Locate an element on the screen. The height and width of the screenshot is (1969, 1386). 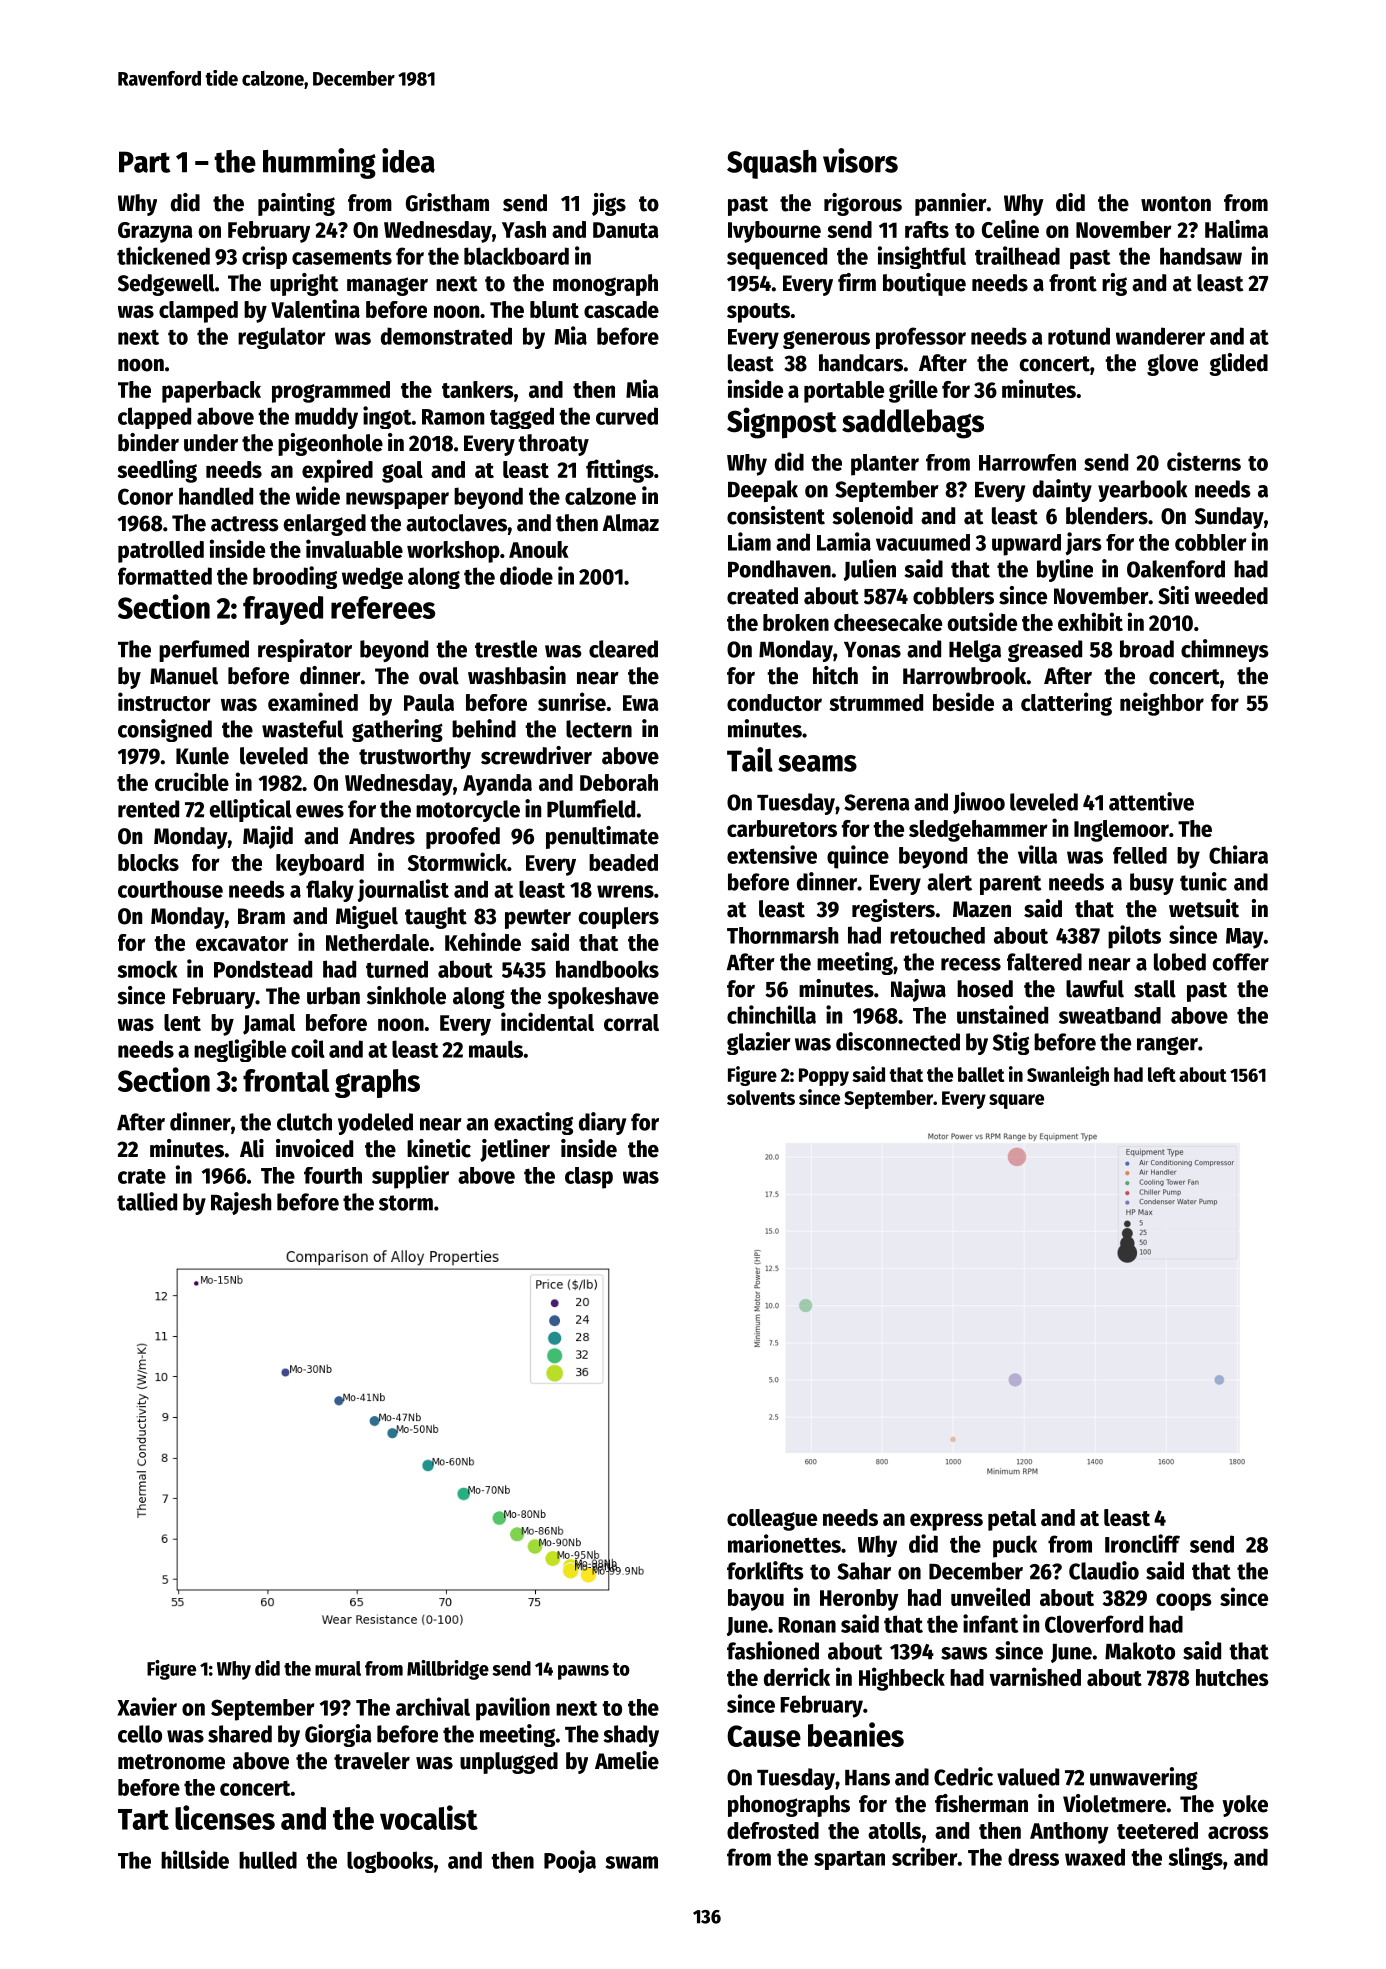
hillside is located at coordinates (195, 1859).
